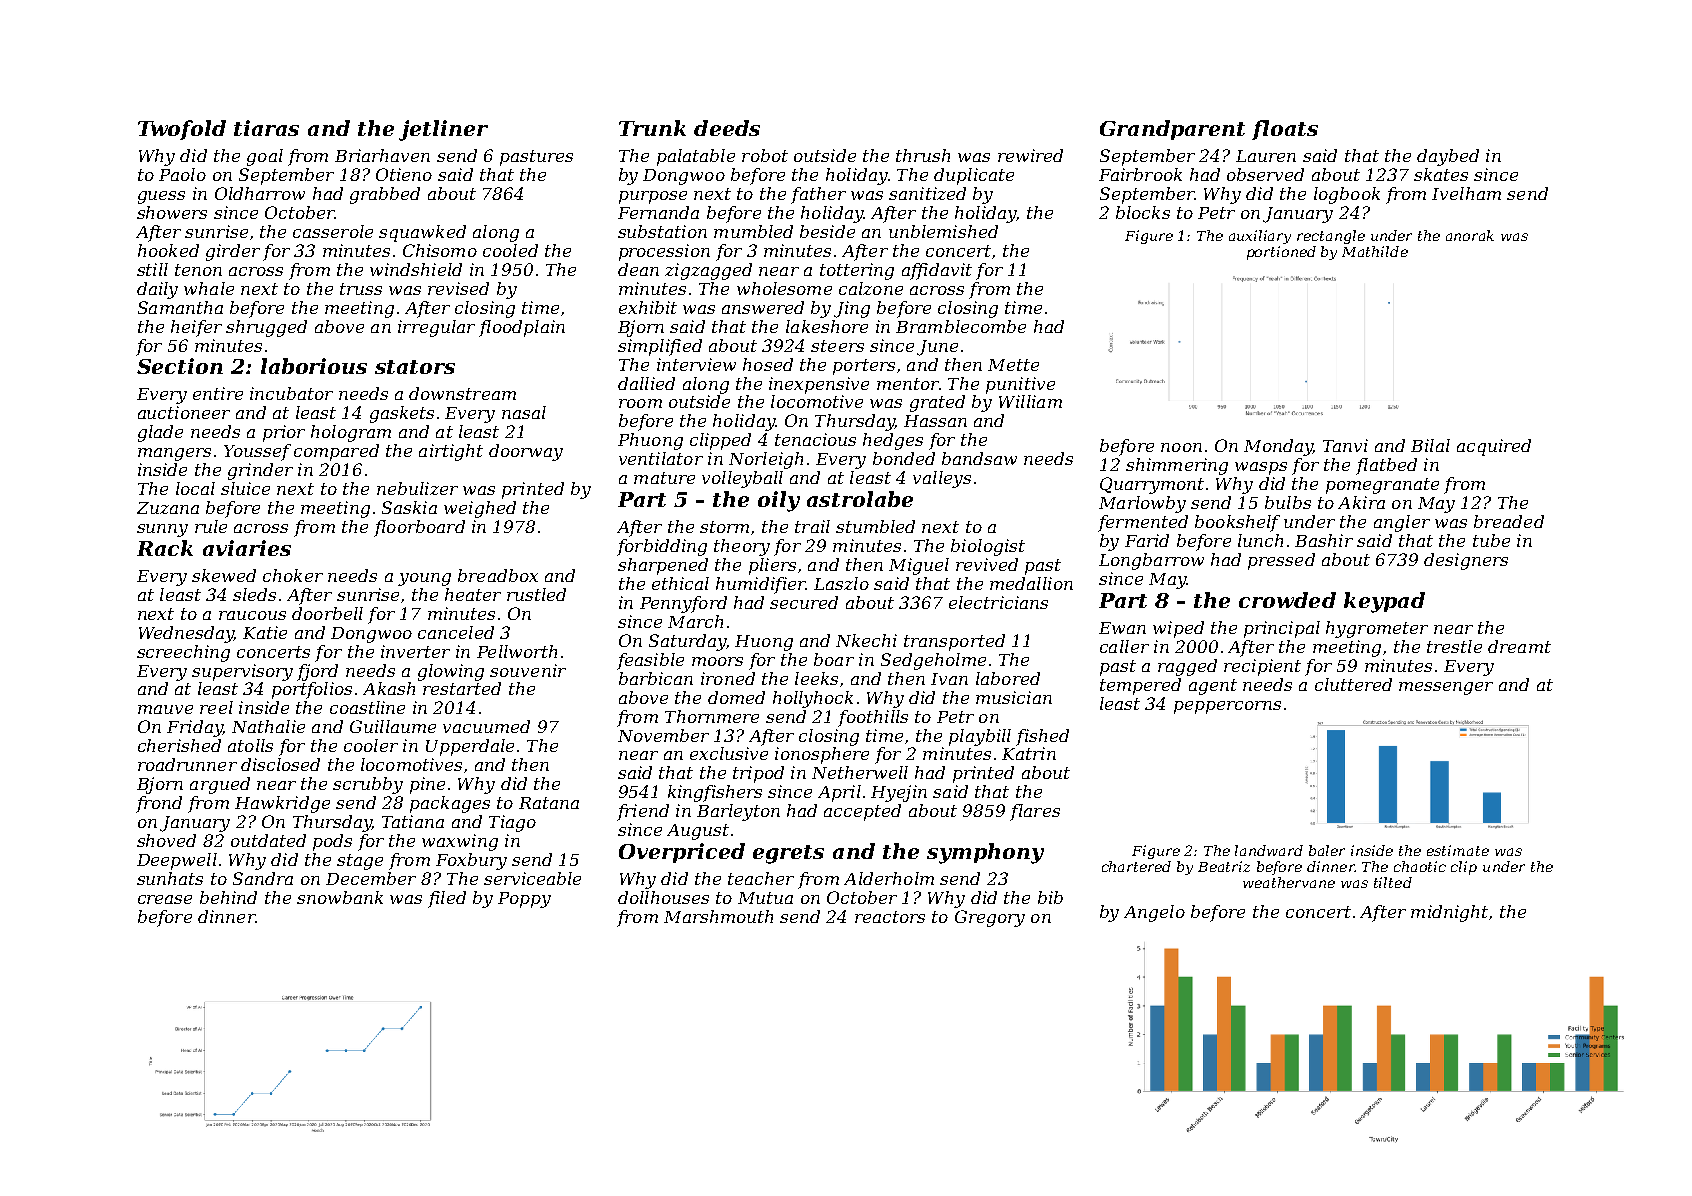 Image resolution: width=1692 pixels, height=1196 pixels. Describe the element at coordinates (1030, 401) in the image. I see `William` at that location.
